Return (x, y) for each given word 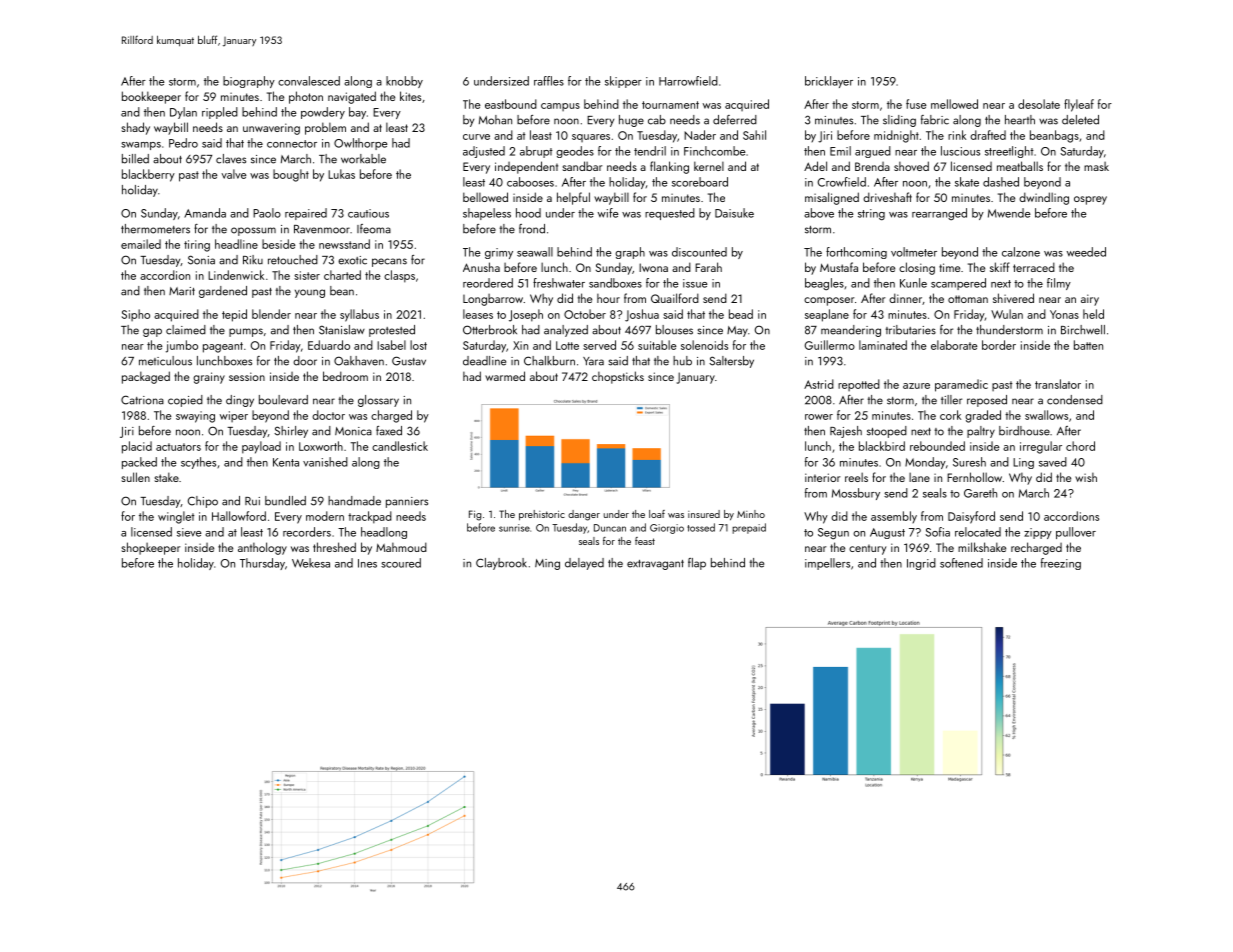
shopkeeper (151, 548)
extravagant (655, 565)
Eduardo (329, 345)
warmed (505, 376)
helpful (573, 198)
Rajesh (846, 432)
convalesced (309, 81)
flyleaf (1079, 105)
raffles (549, 81)
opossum (253, 231)
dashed (1001, 182)
